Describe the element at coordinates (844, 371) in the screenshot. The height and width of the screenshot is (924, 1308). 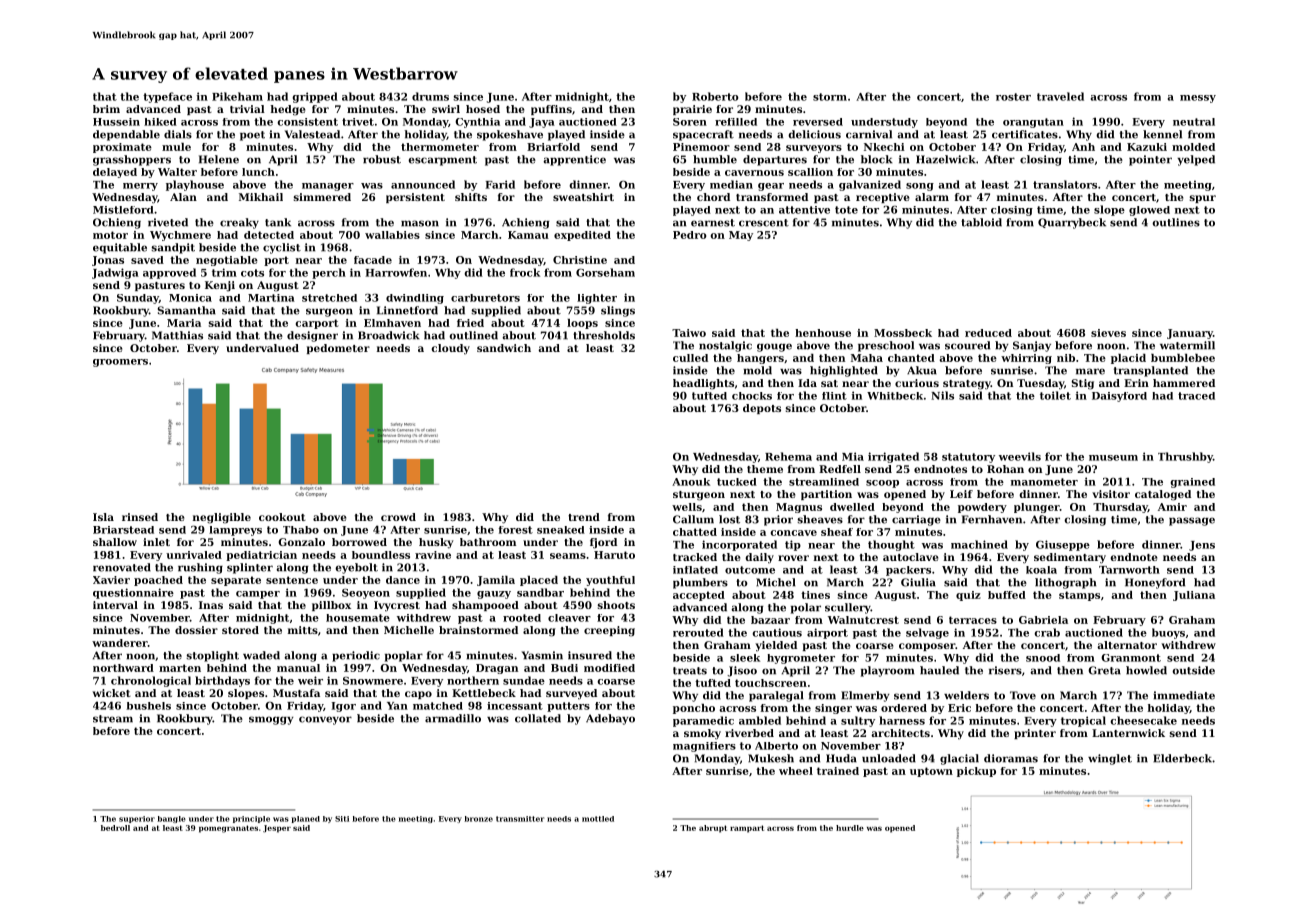
I see `highlighted` at that location.
